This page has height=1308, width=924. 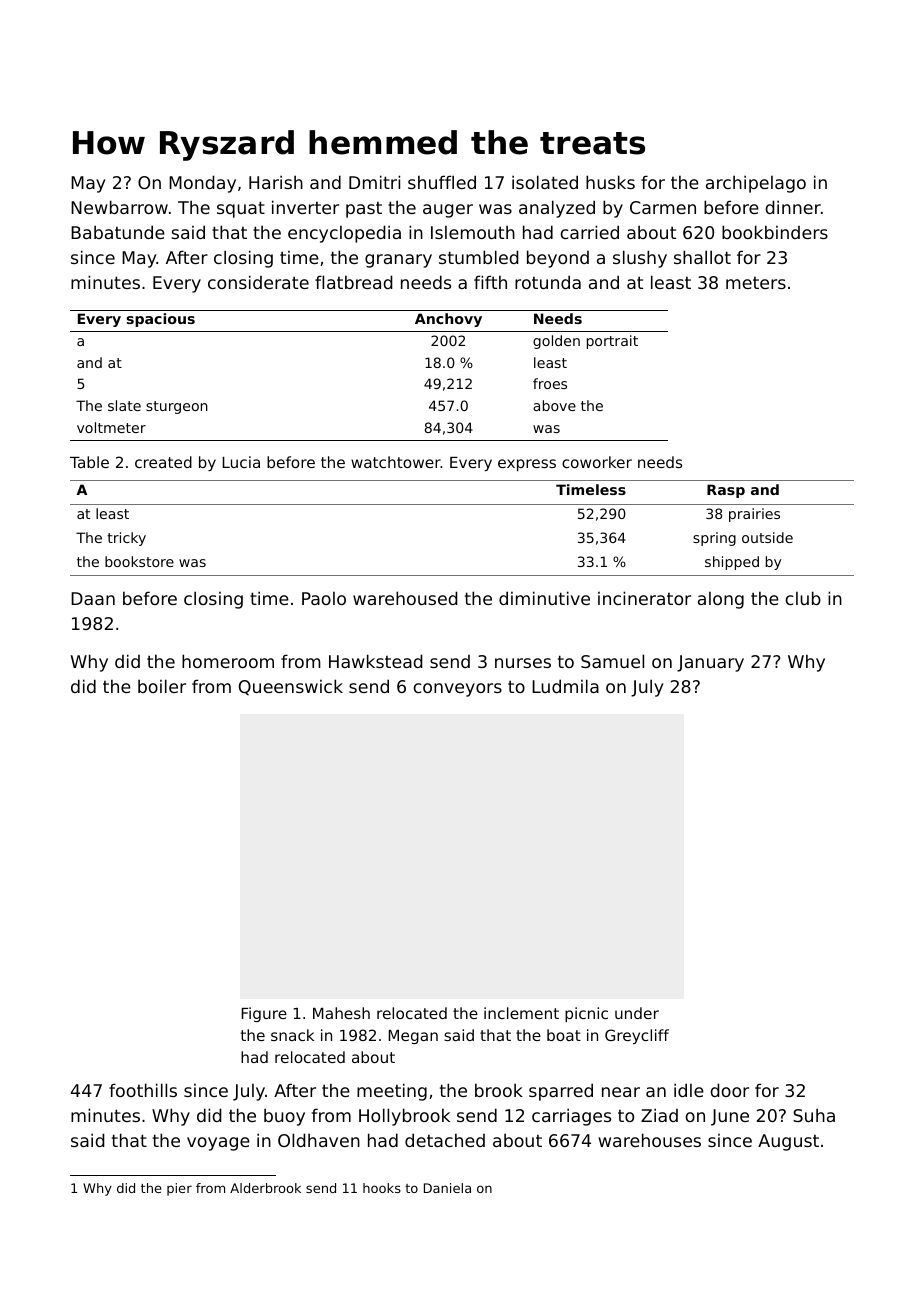 I want to click on voyage, so click(x=218, y=1144).
